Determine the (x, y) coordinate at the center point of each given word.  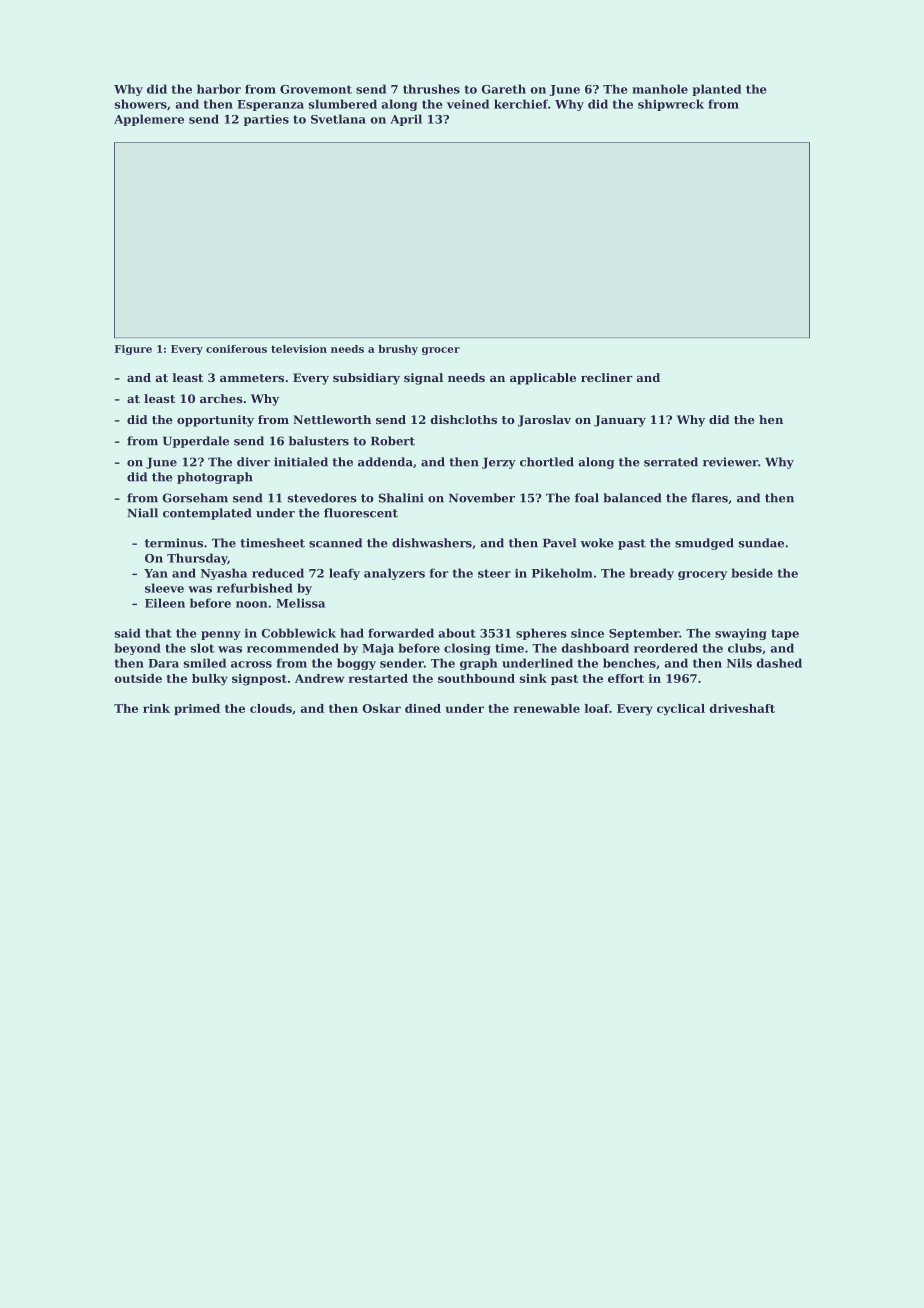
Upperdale (196, 442)
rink (156, 708)
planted (716, 90)
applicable (543, 379)
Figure (133, 350)
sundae (761, 543)
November (482, 498)
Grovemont (316, 89)
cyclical (681, 710)
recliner (607, 377)
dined (423, 708)
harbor (219, 89)
